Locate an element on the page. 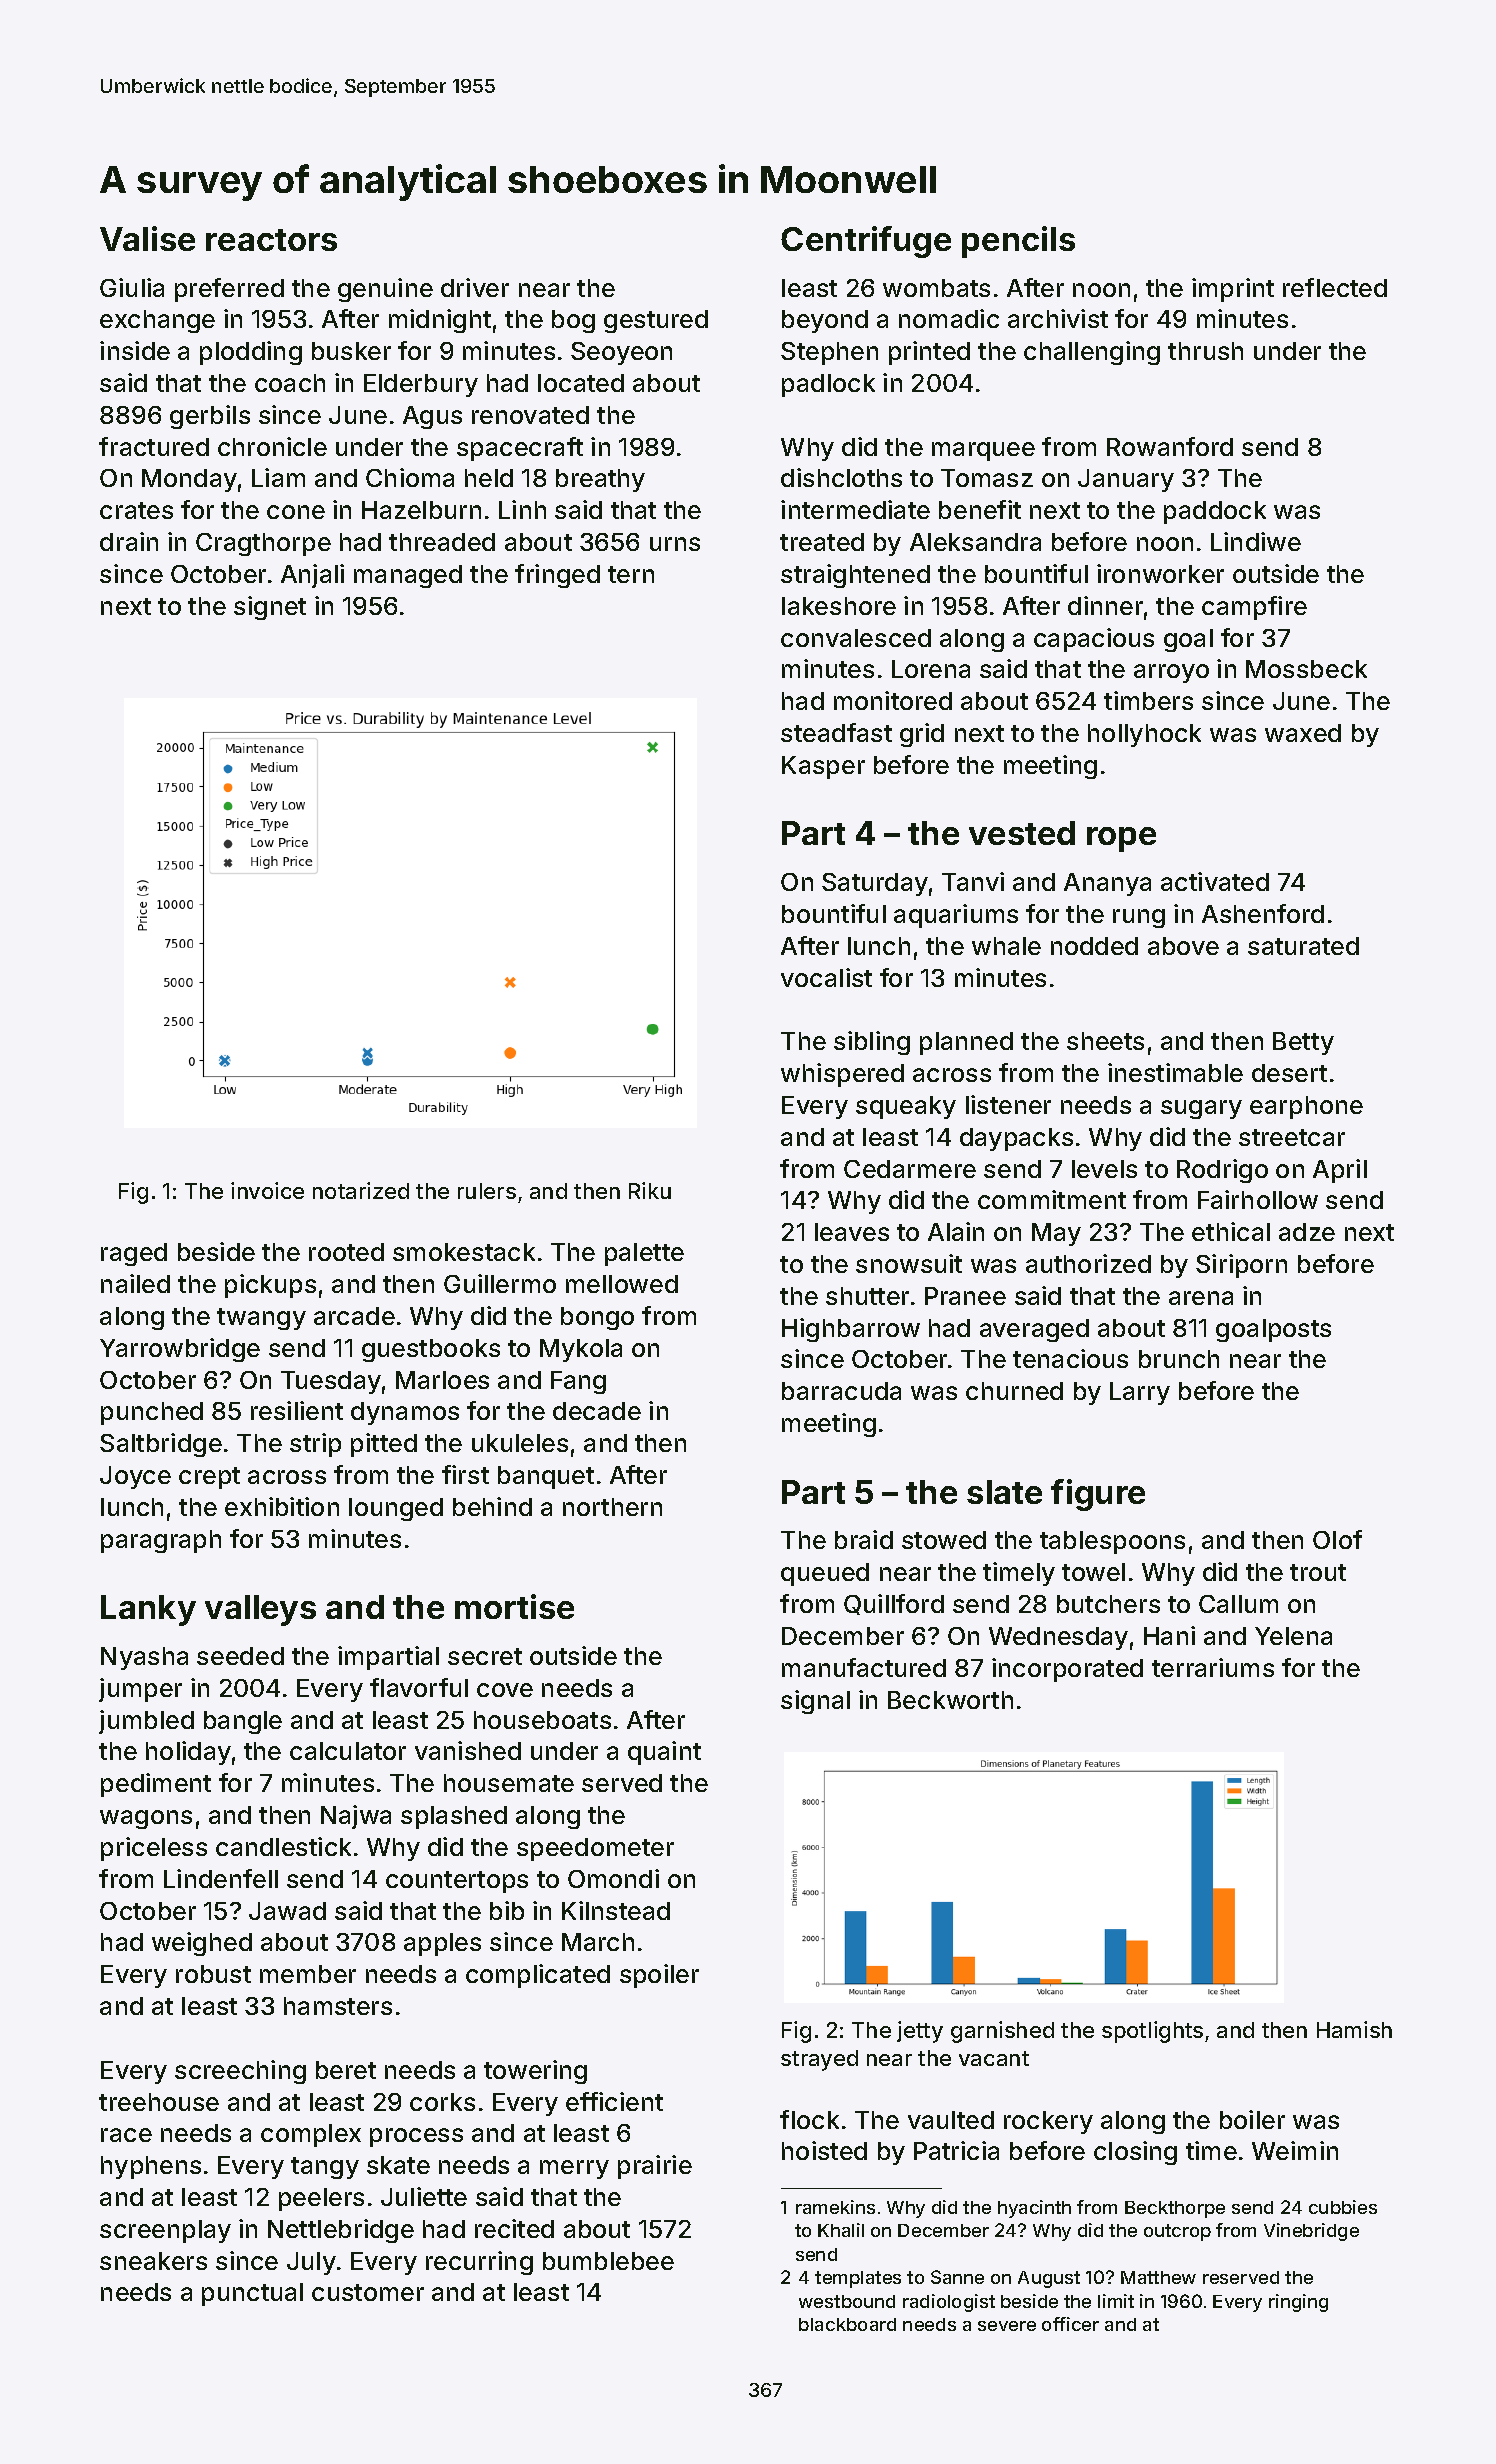 The height and width of the page is (2464, 1496). notarized is located at coordinates (361, 1190).
